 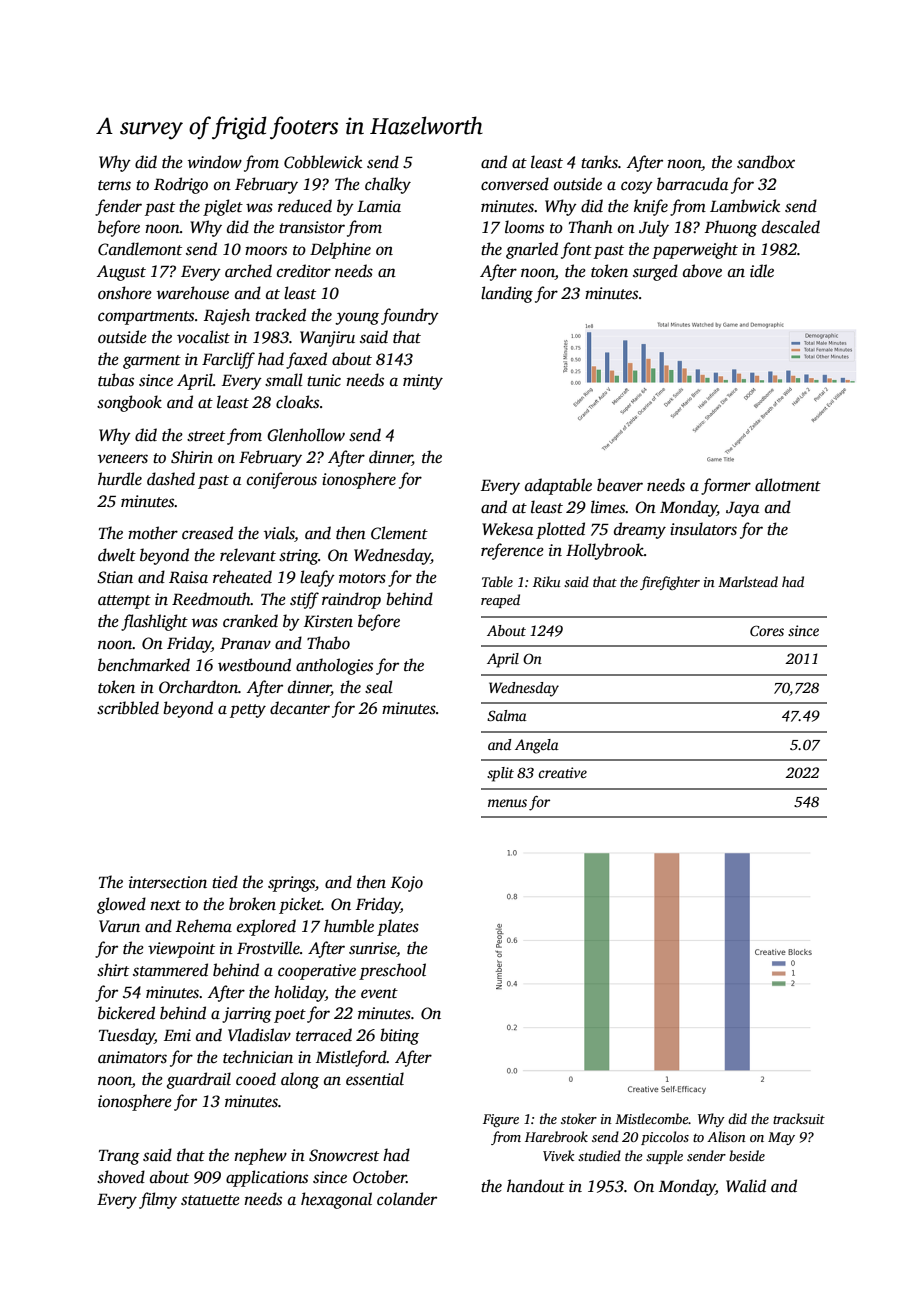 I want to click on conversed, so click(x=515, y=184).
